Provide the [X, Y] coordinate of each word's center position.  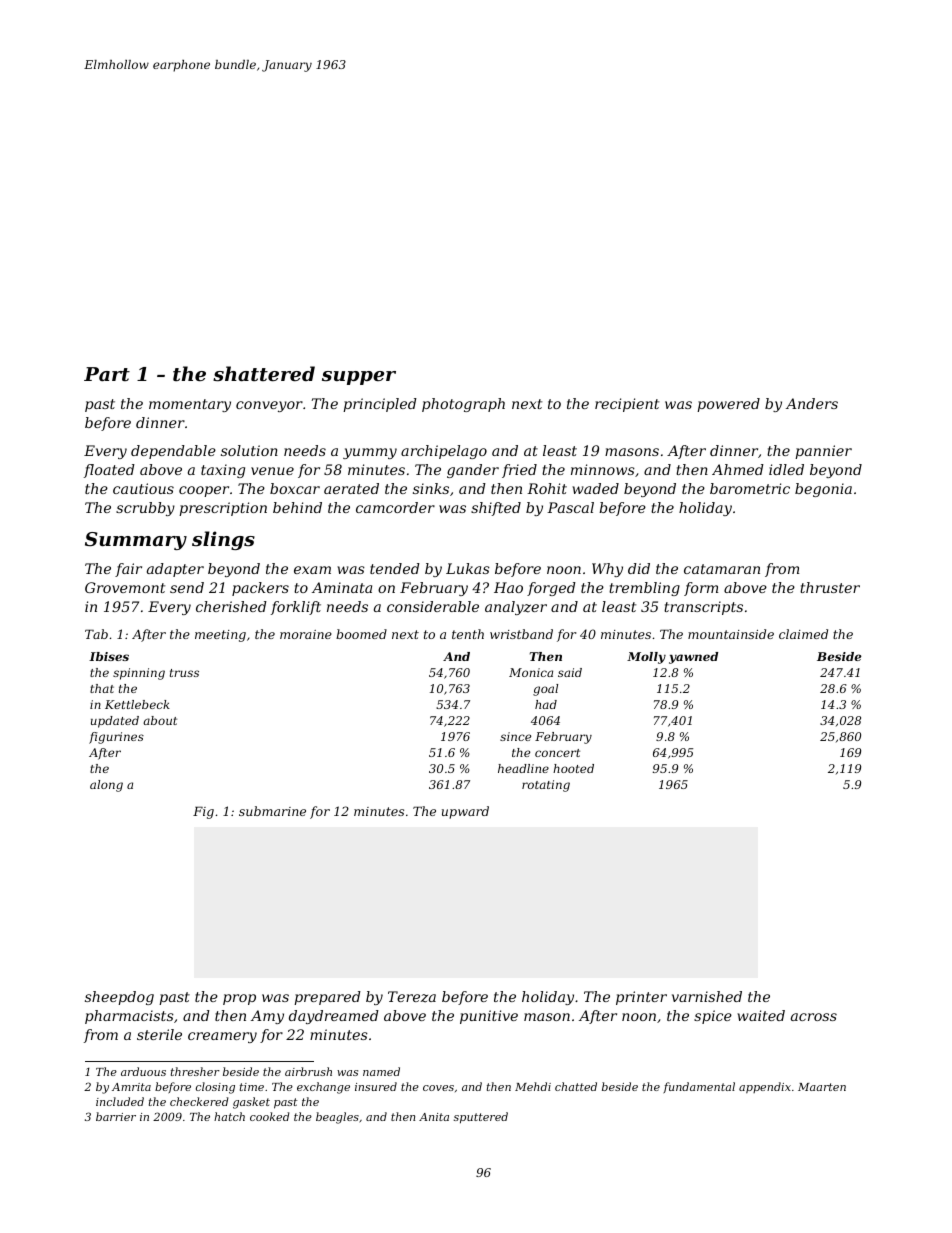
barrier [116, 1116]
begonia [823, 490]
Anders [812, 403]
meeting [220, 636]
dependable [173, 452]
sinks [431, 488]
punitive [489, 1017]
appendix [765, 1087]
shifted [496, 509]
